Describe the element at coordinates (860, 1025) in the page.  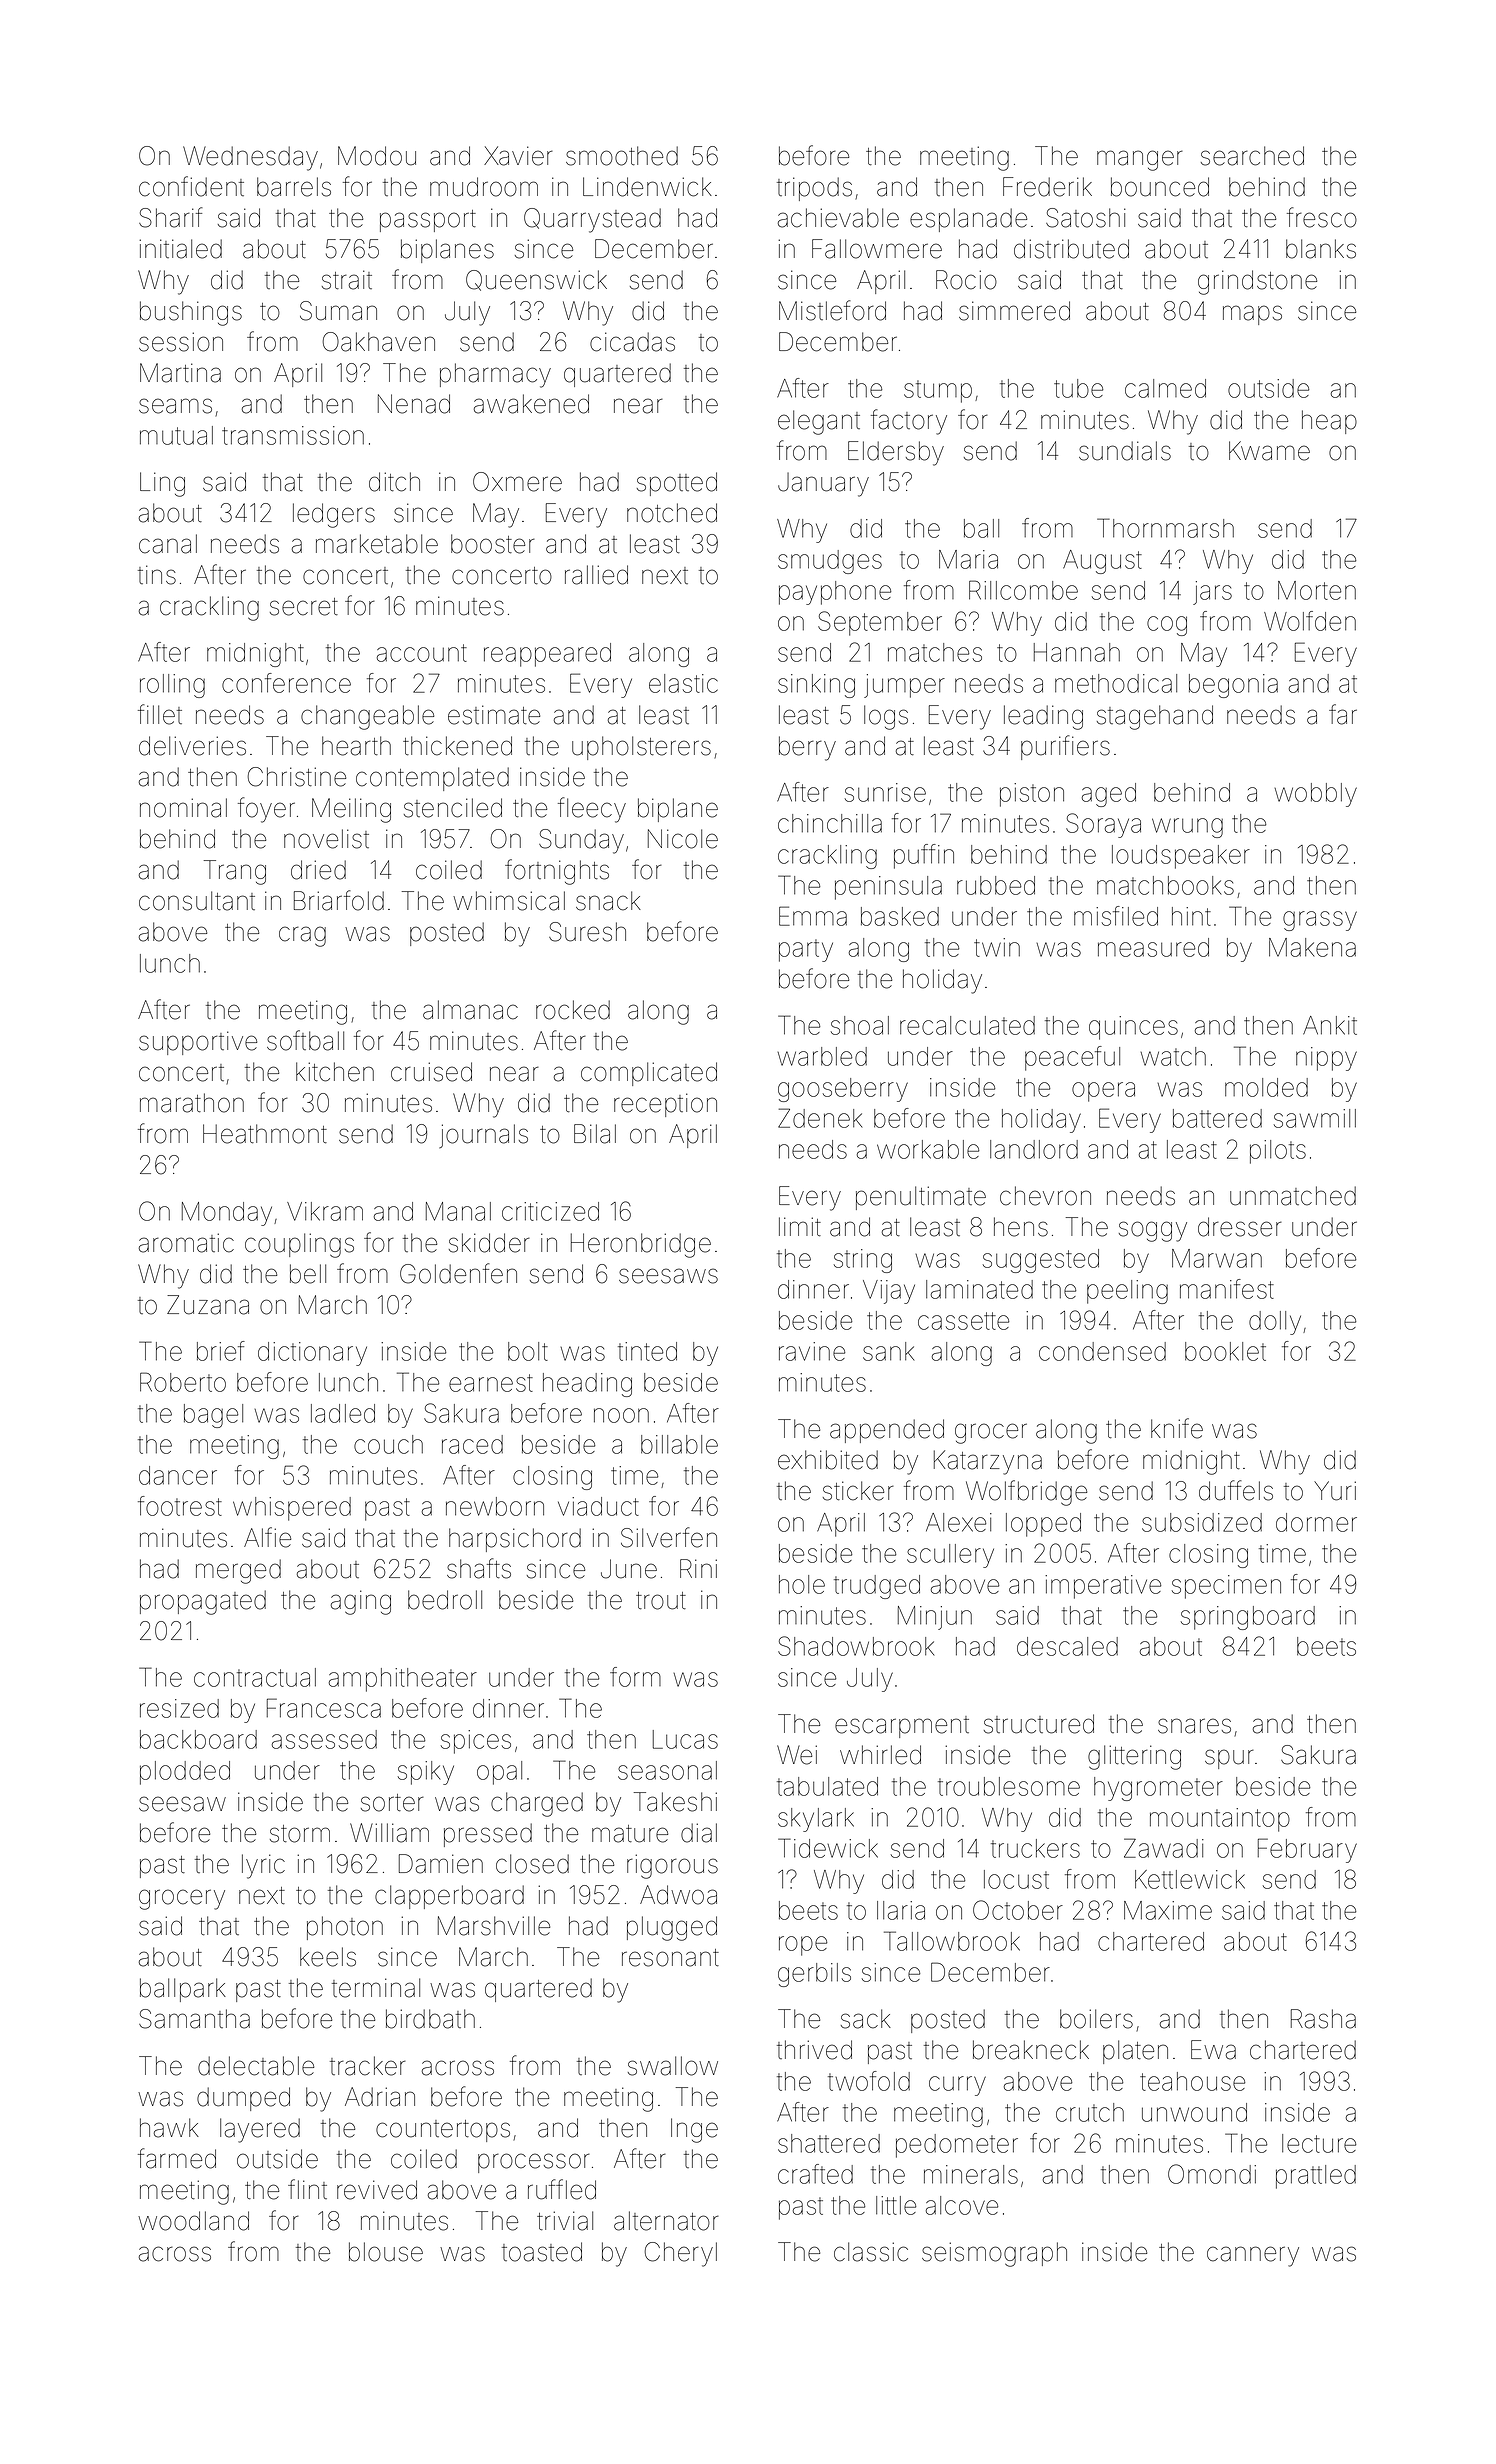
I see `shoal` at that location.
